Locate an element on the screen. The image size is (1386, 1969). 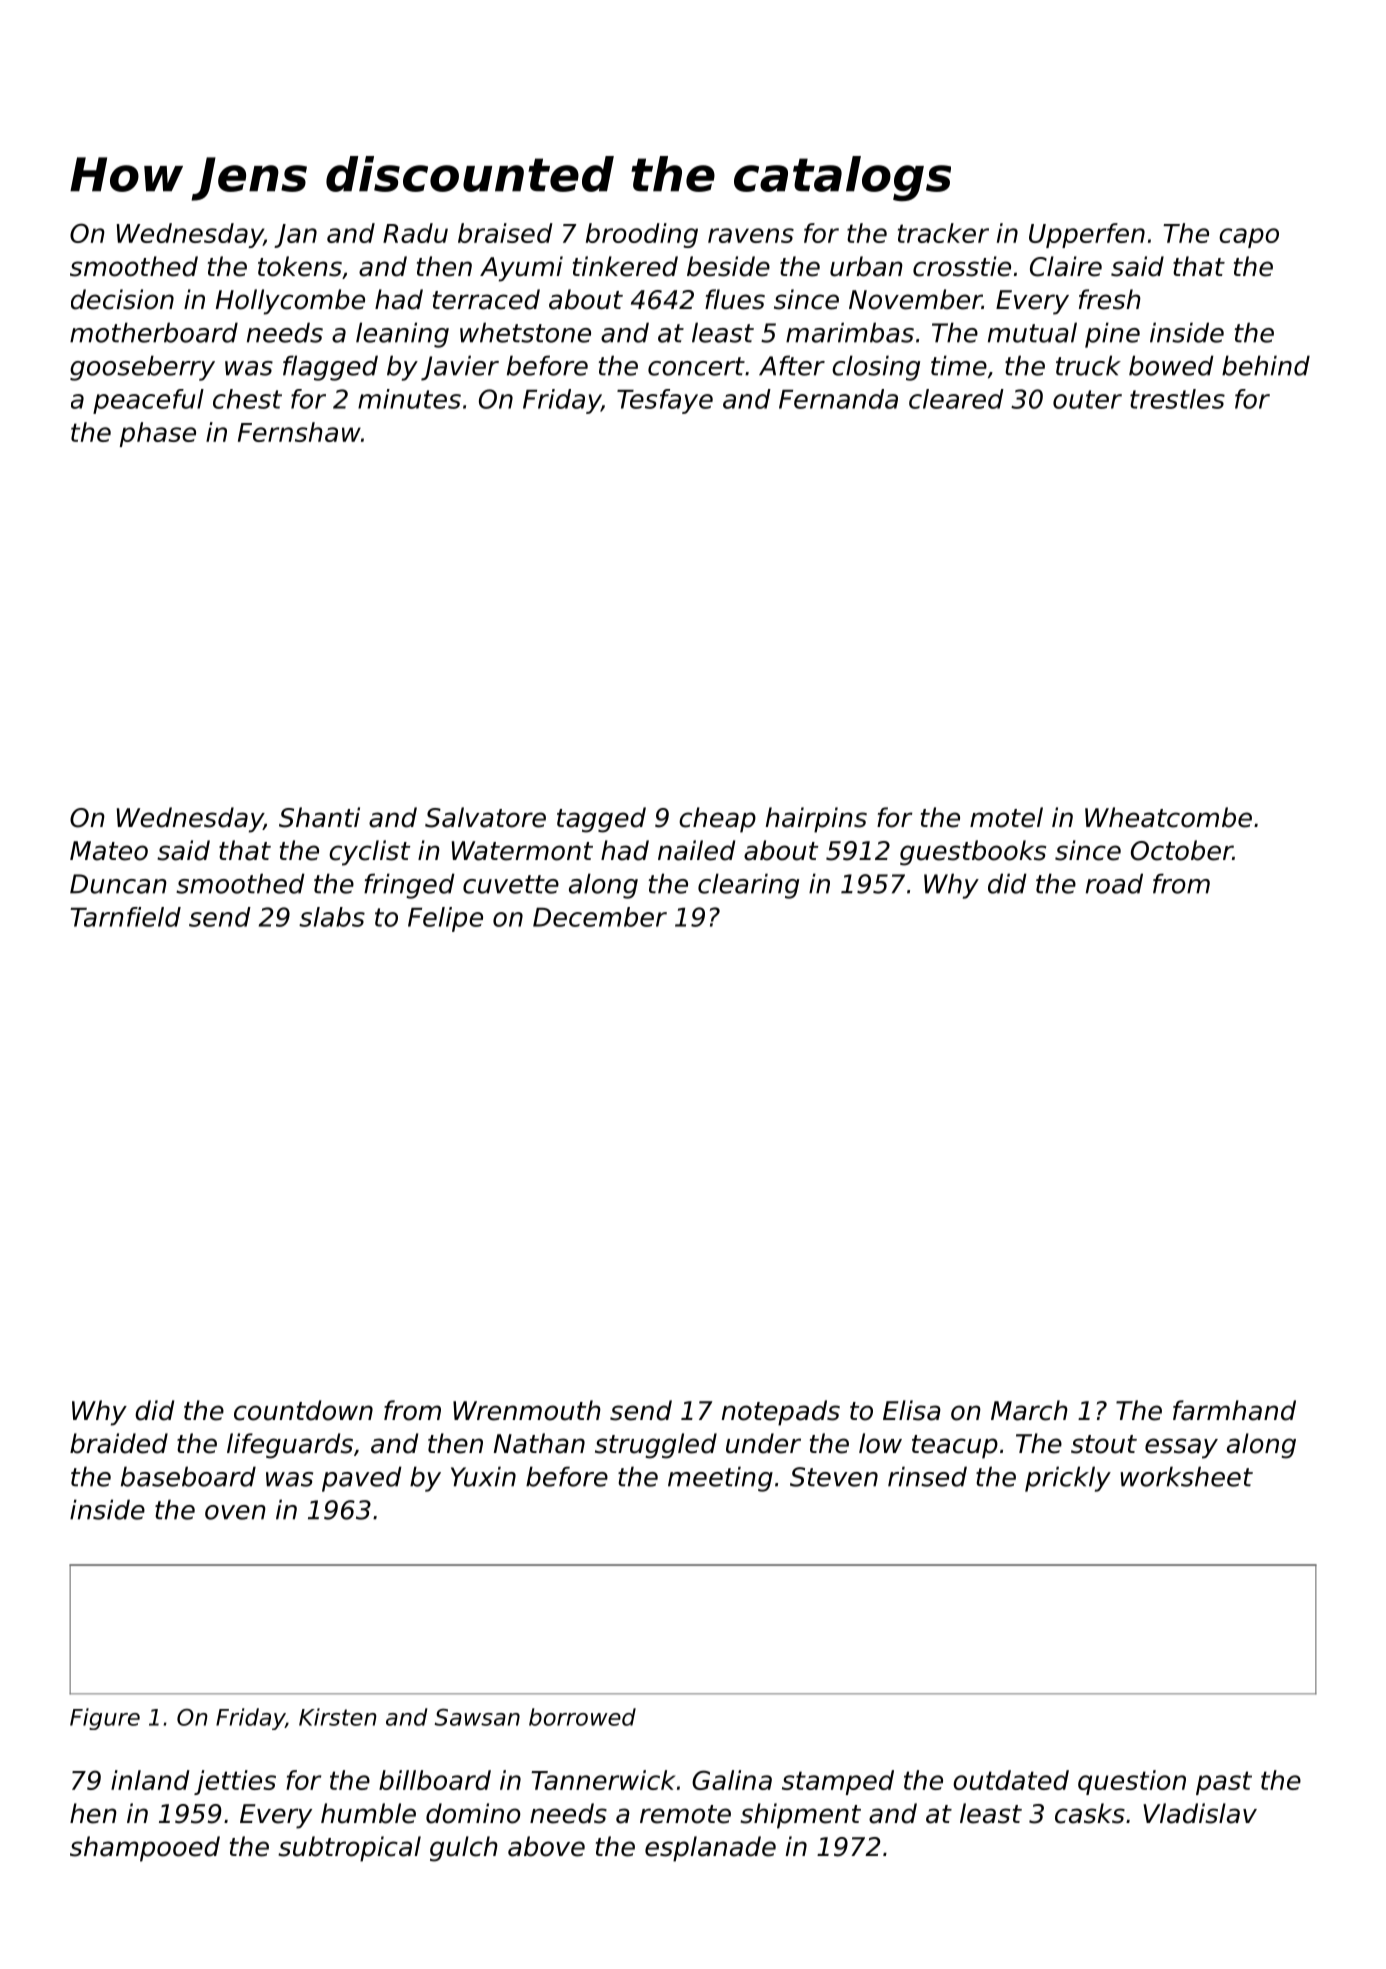
Tesfaye is located at coordinates (665, 401).
